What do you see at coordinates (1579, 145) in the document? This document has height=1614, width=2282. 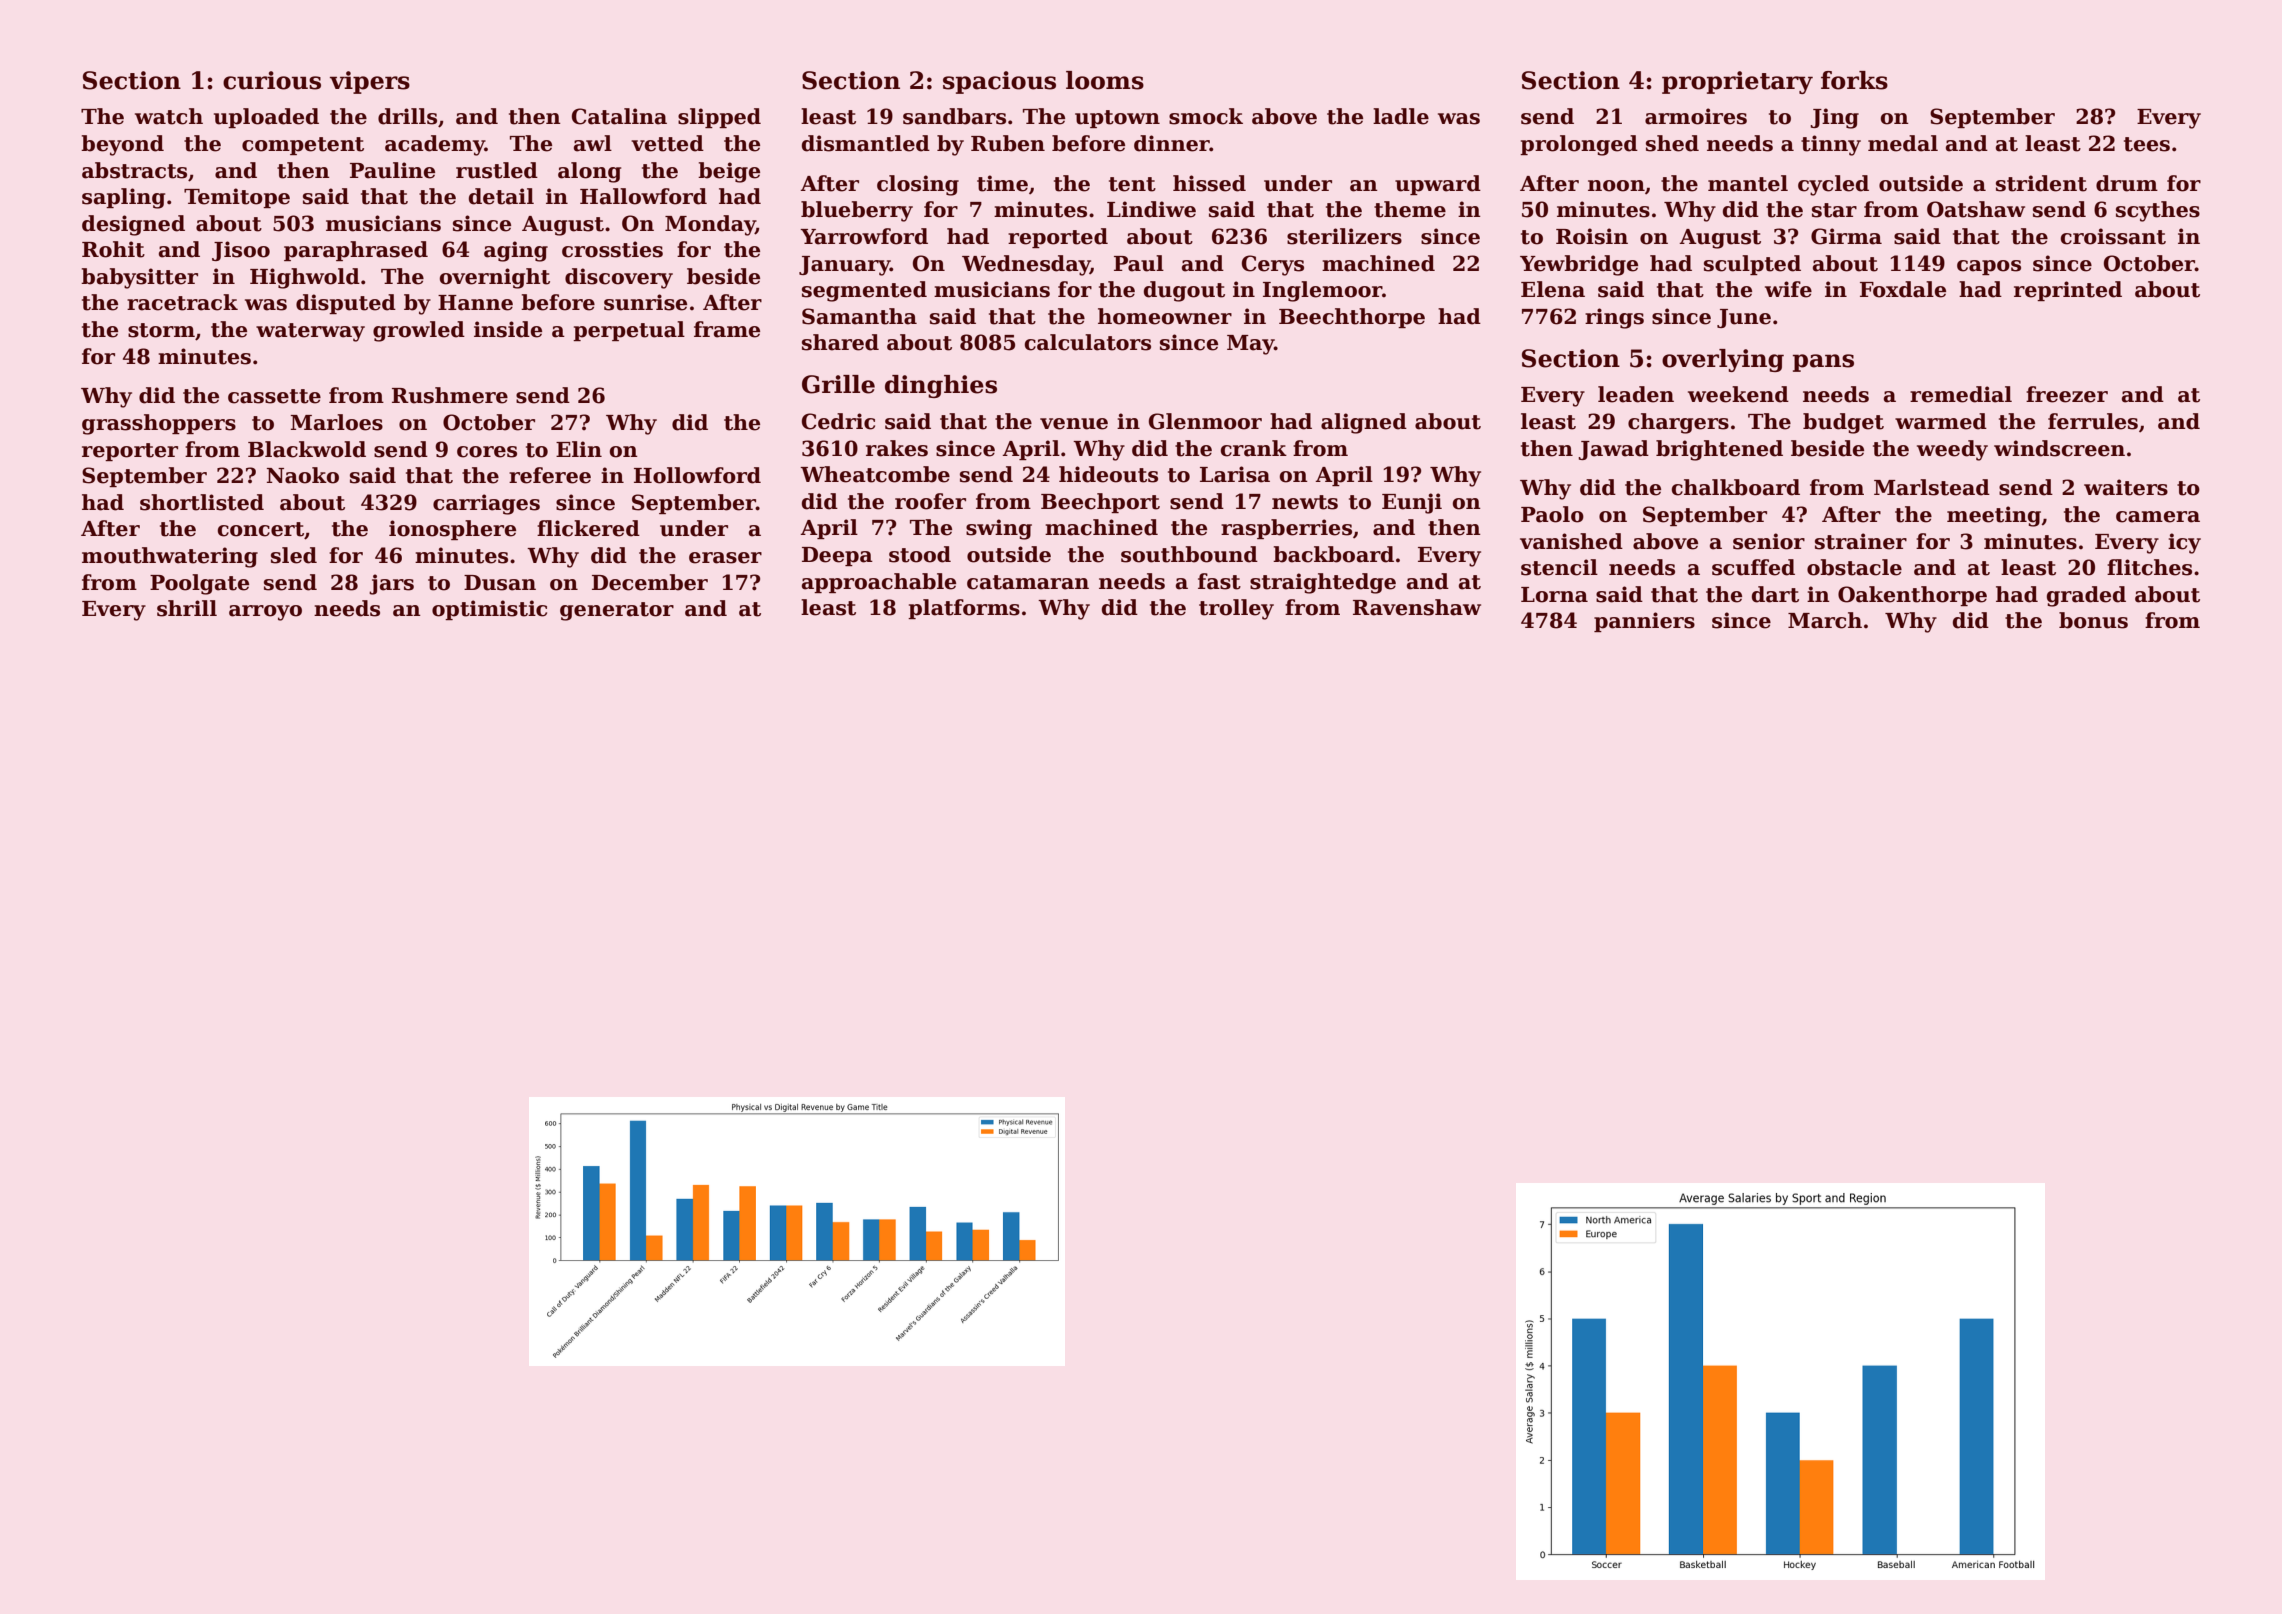 I see `prolonged` at bounding box center [1579, 145].
